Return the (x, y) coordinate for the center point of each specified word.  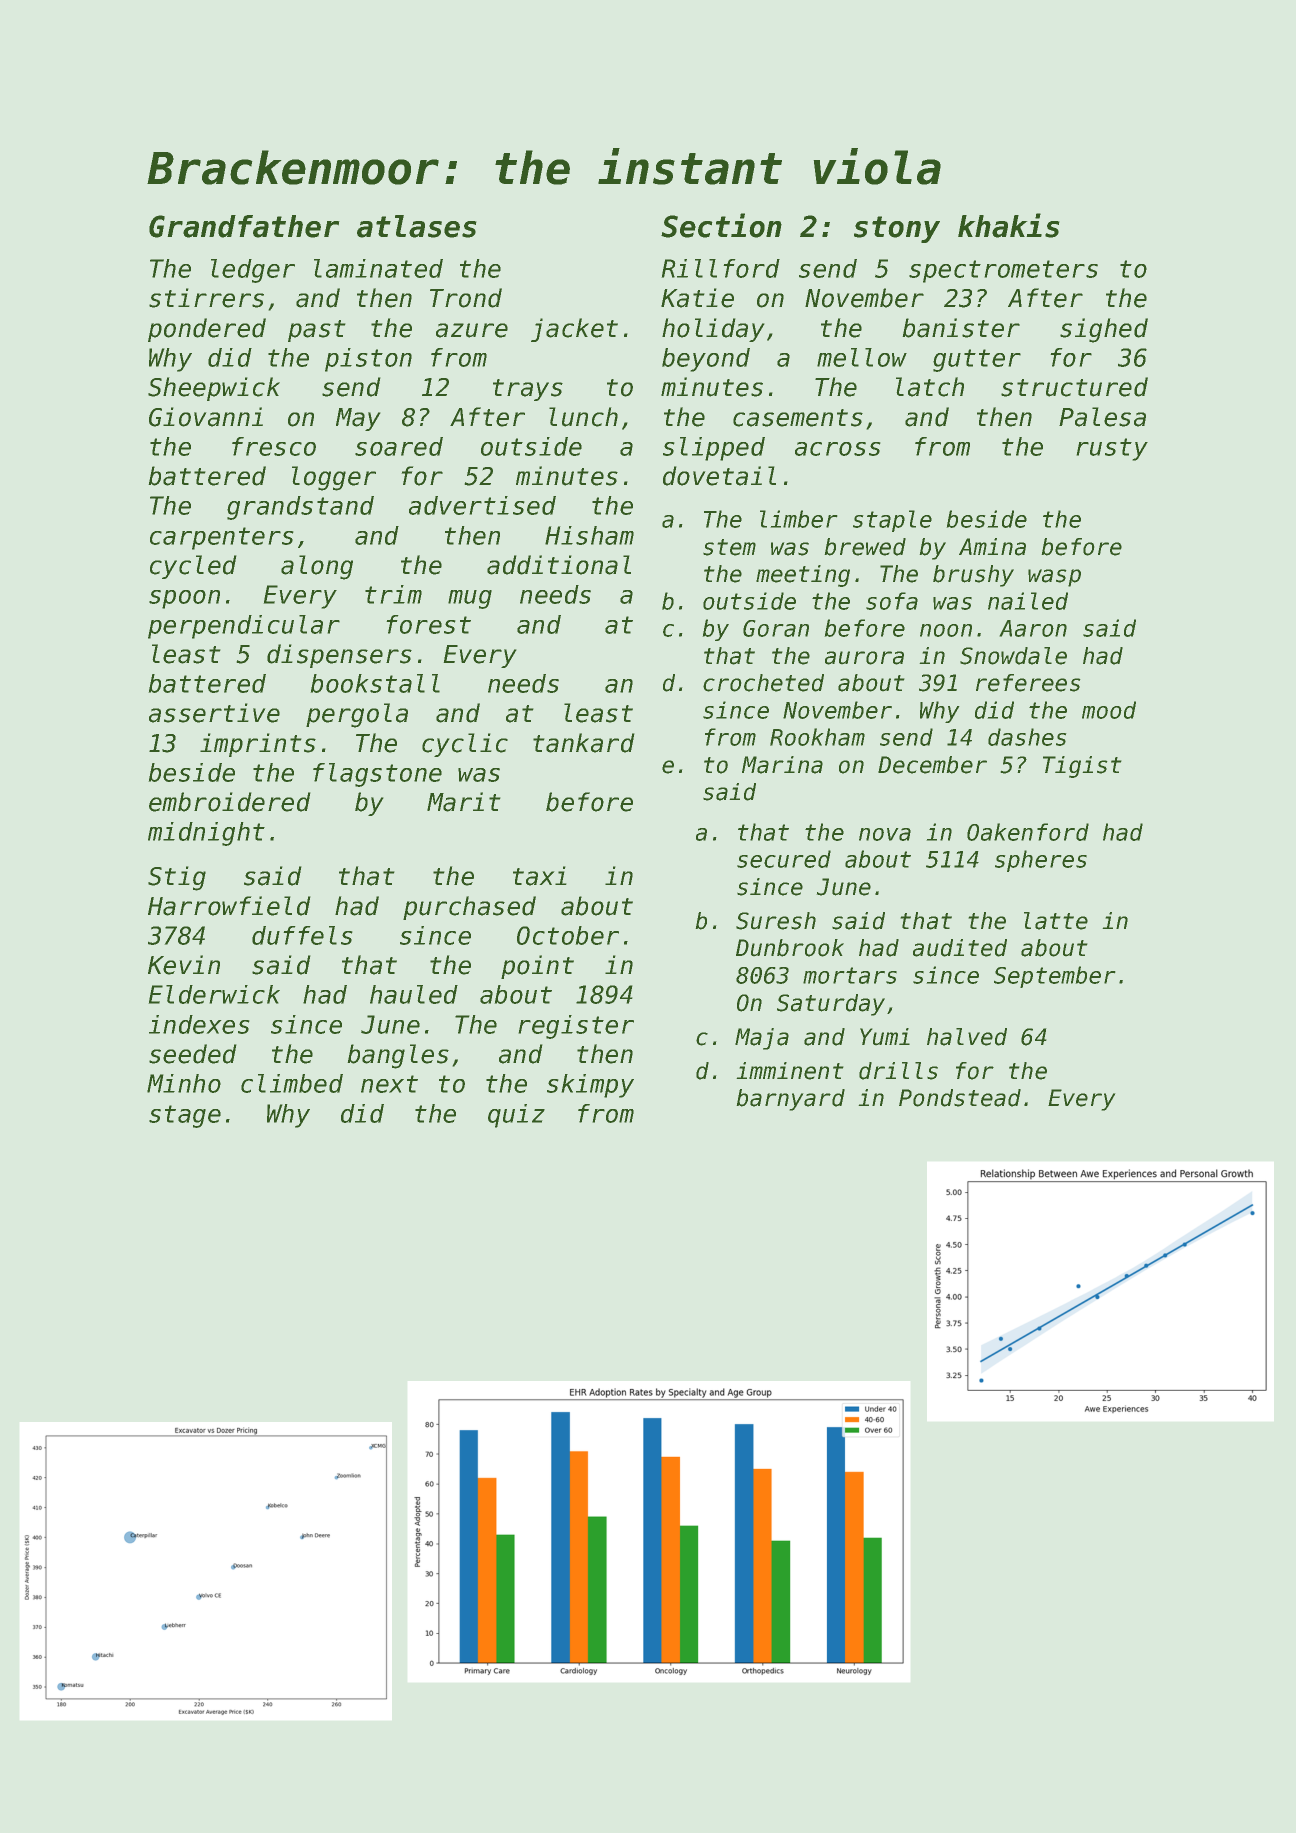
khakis (1008, 225)
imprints (258, 745)
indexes (199, 1024)
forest (429, 624)
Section (721, 225)
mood (1109, 710)
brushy (973, 576)
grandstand (300, 508)
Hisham (589, 535)
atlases (416, 226)
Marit (463, 802)
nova (885, 834)
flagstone (377, 775)
